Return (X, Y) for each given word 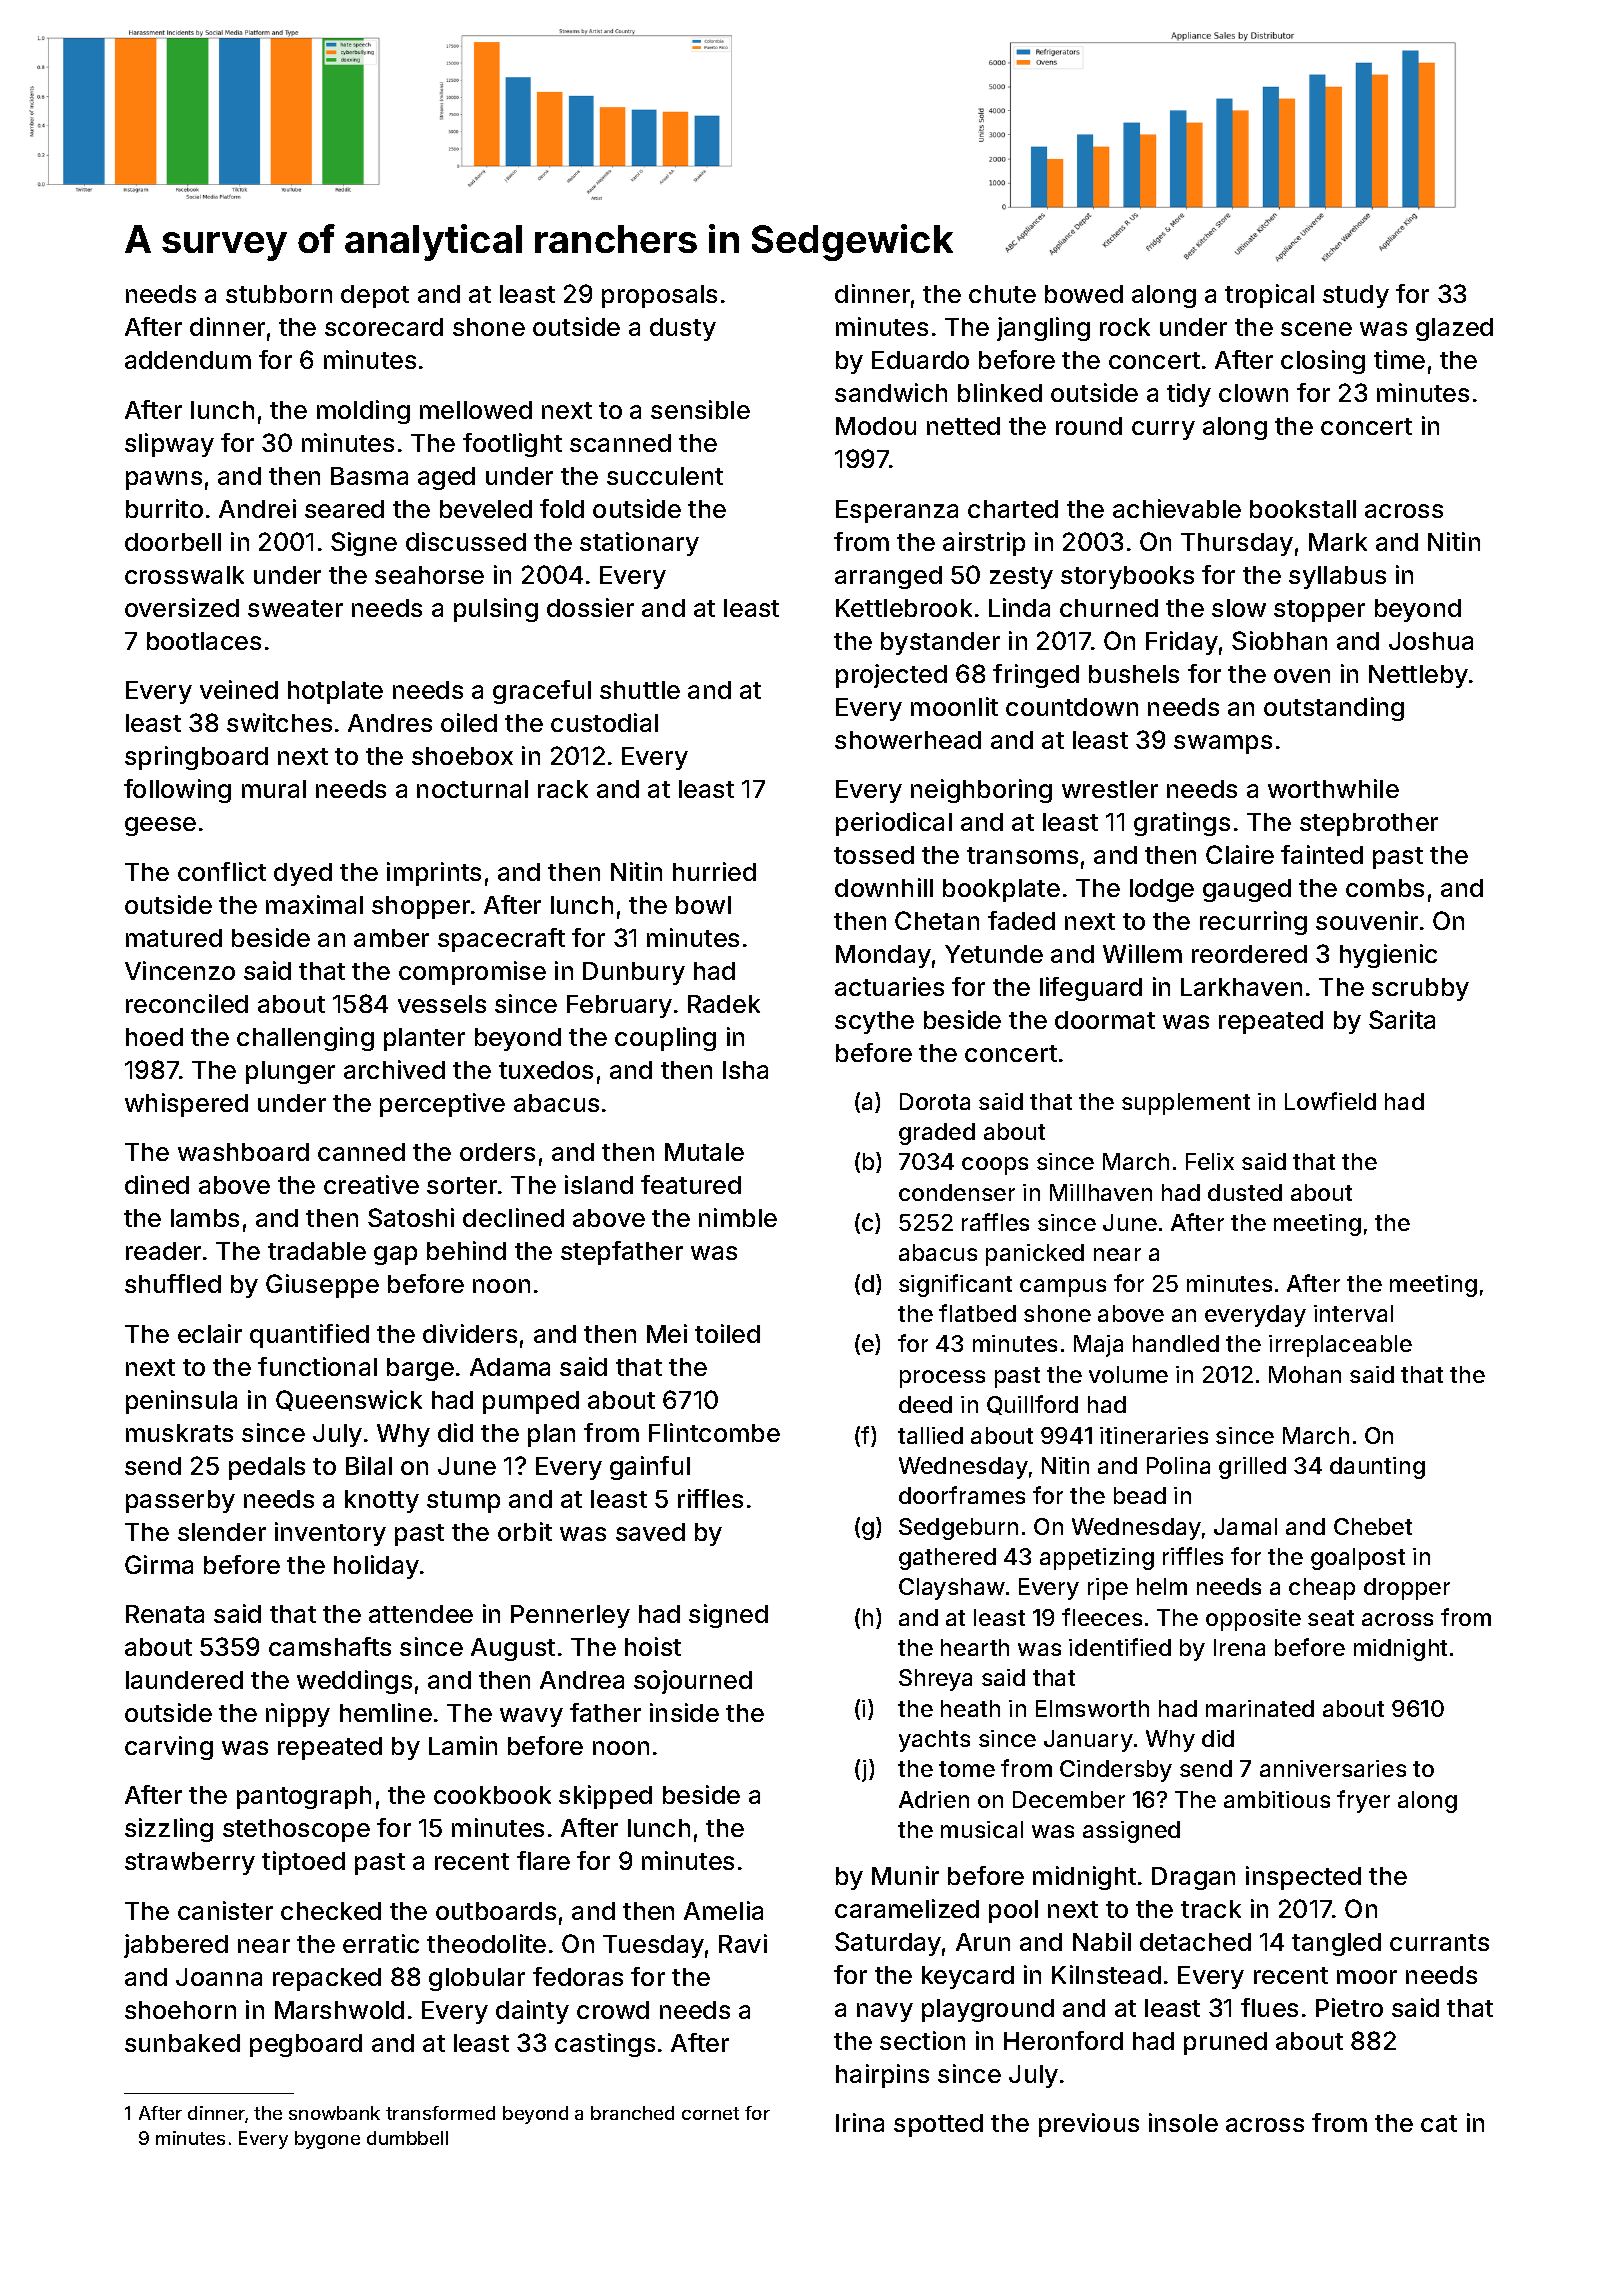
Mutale (704, 1152)
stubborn (279, 294)
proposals (659, 296)
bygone (327, 2140)
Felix (1210, 1161)
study (1356, 296)
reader (163, 1251)
